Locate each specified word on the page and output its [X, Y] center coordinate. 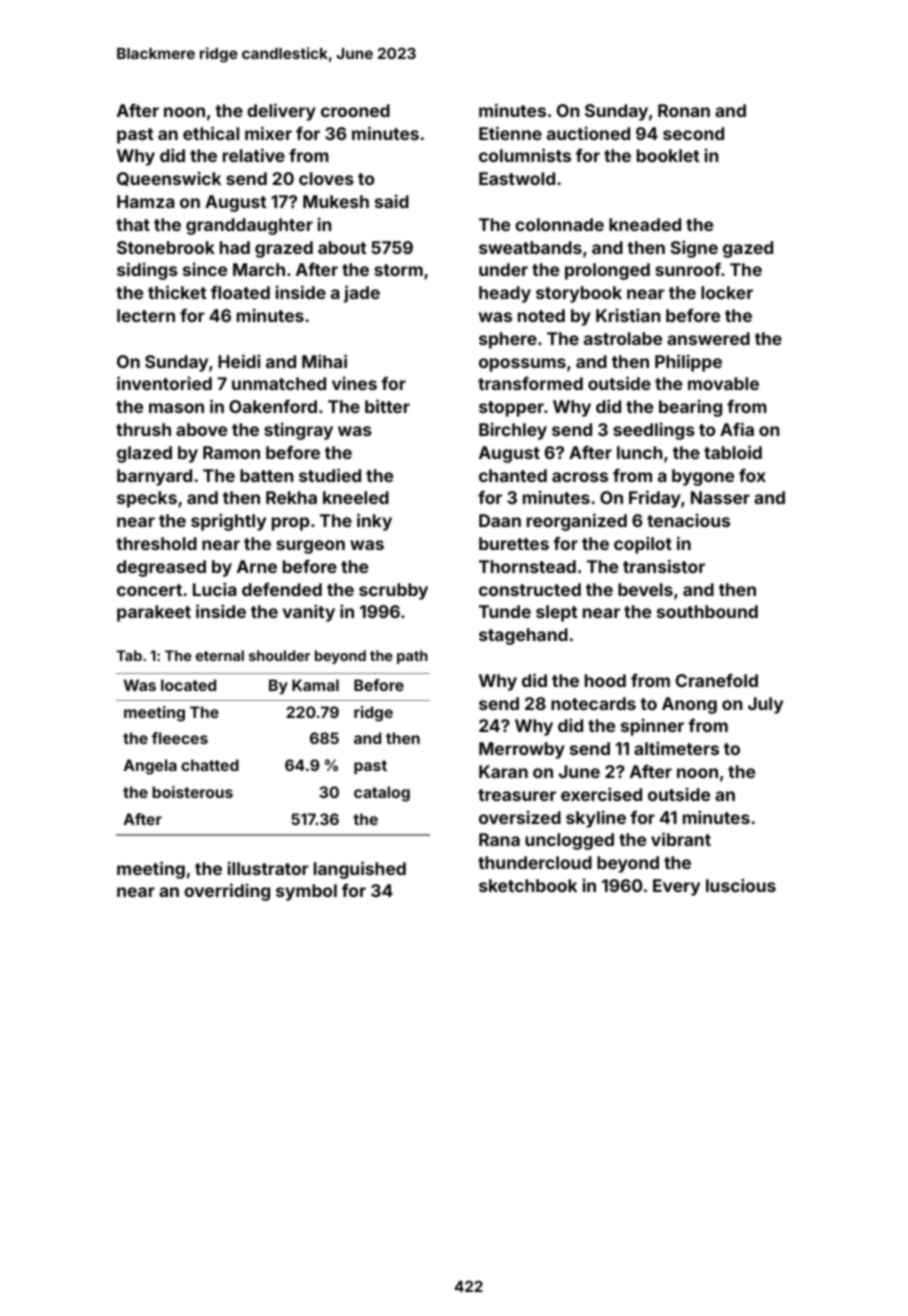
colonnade [559, 224]
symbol [306, 892]
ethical [211, 133]
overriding [227, 892]
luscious [741, 885]
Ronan [684, 110]
